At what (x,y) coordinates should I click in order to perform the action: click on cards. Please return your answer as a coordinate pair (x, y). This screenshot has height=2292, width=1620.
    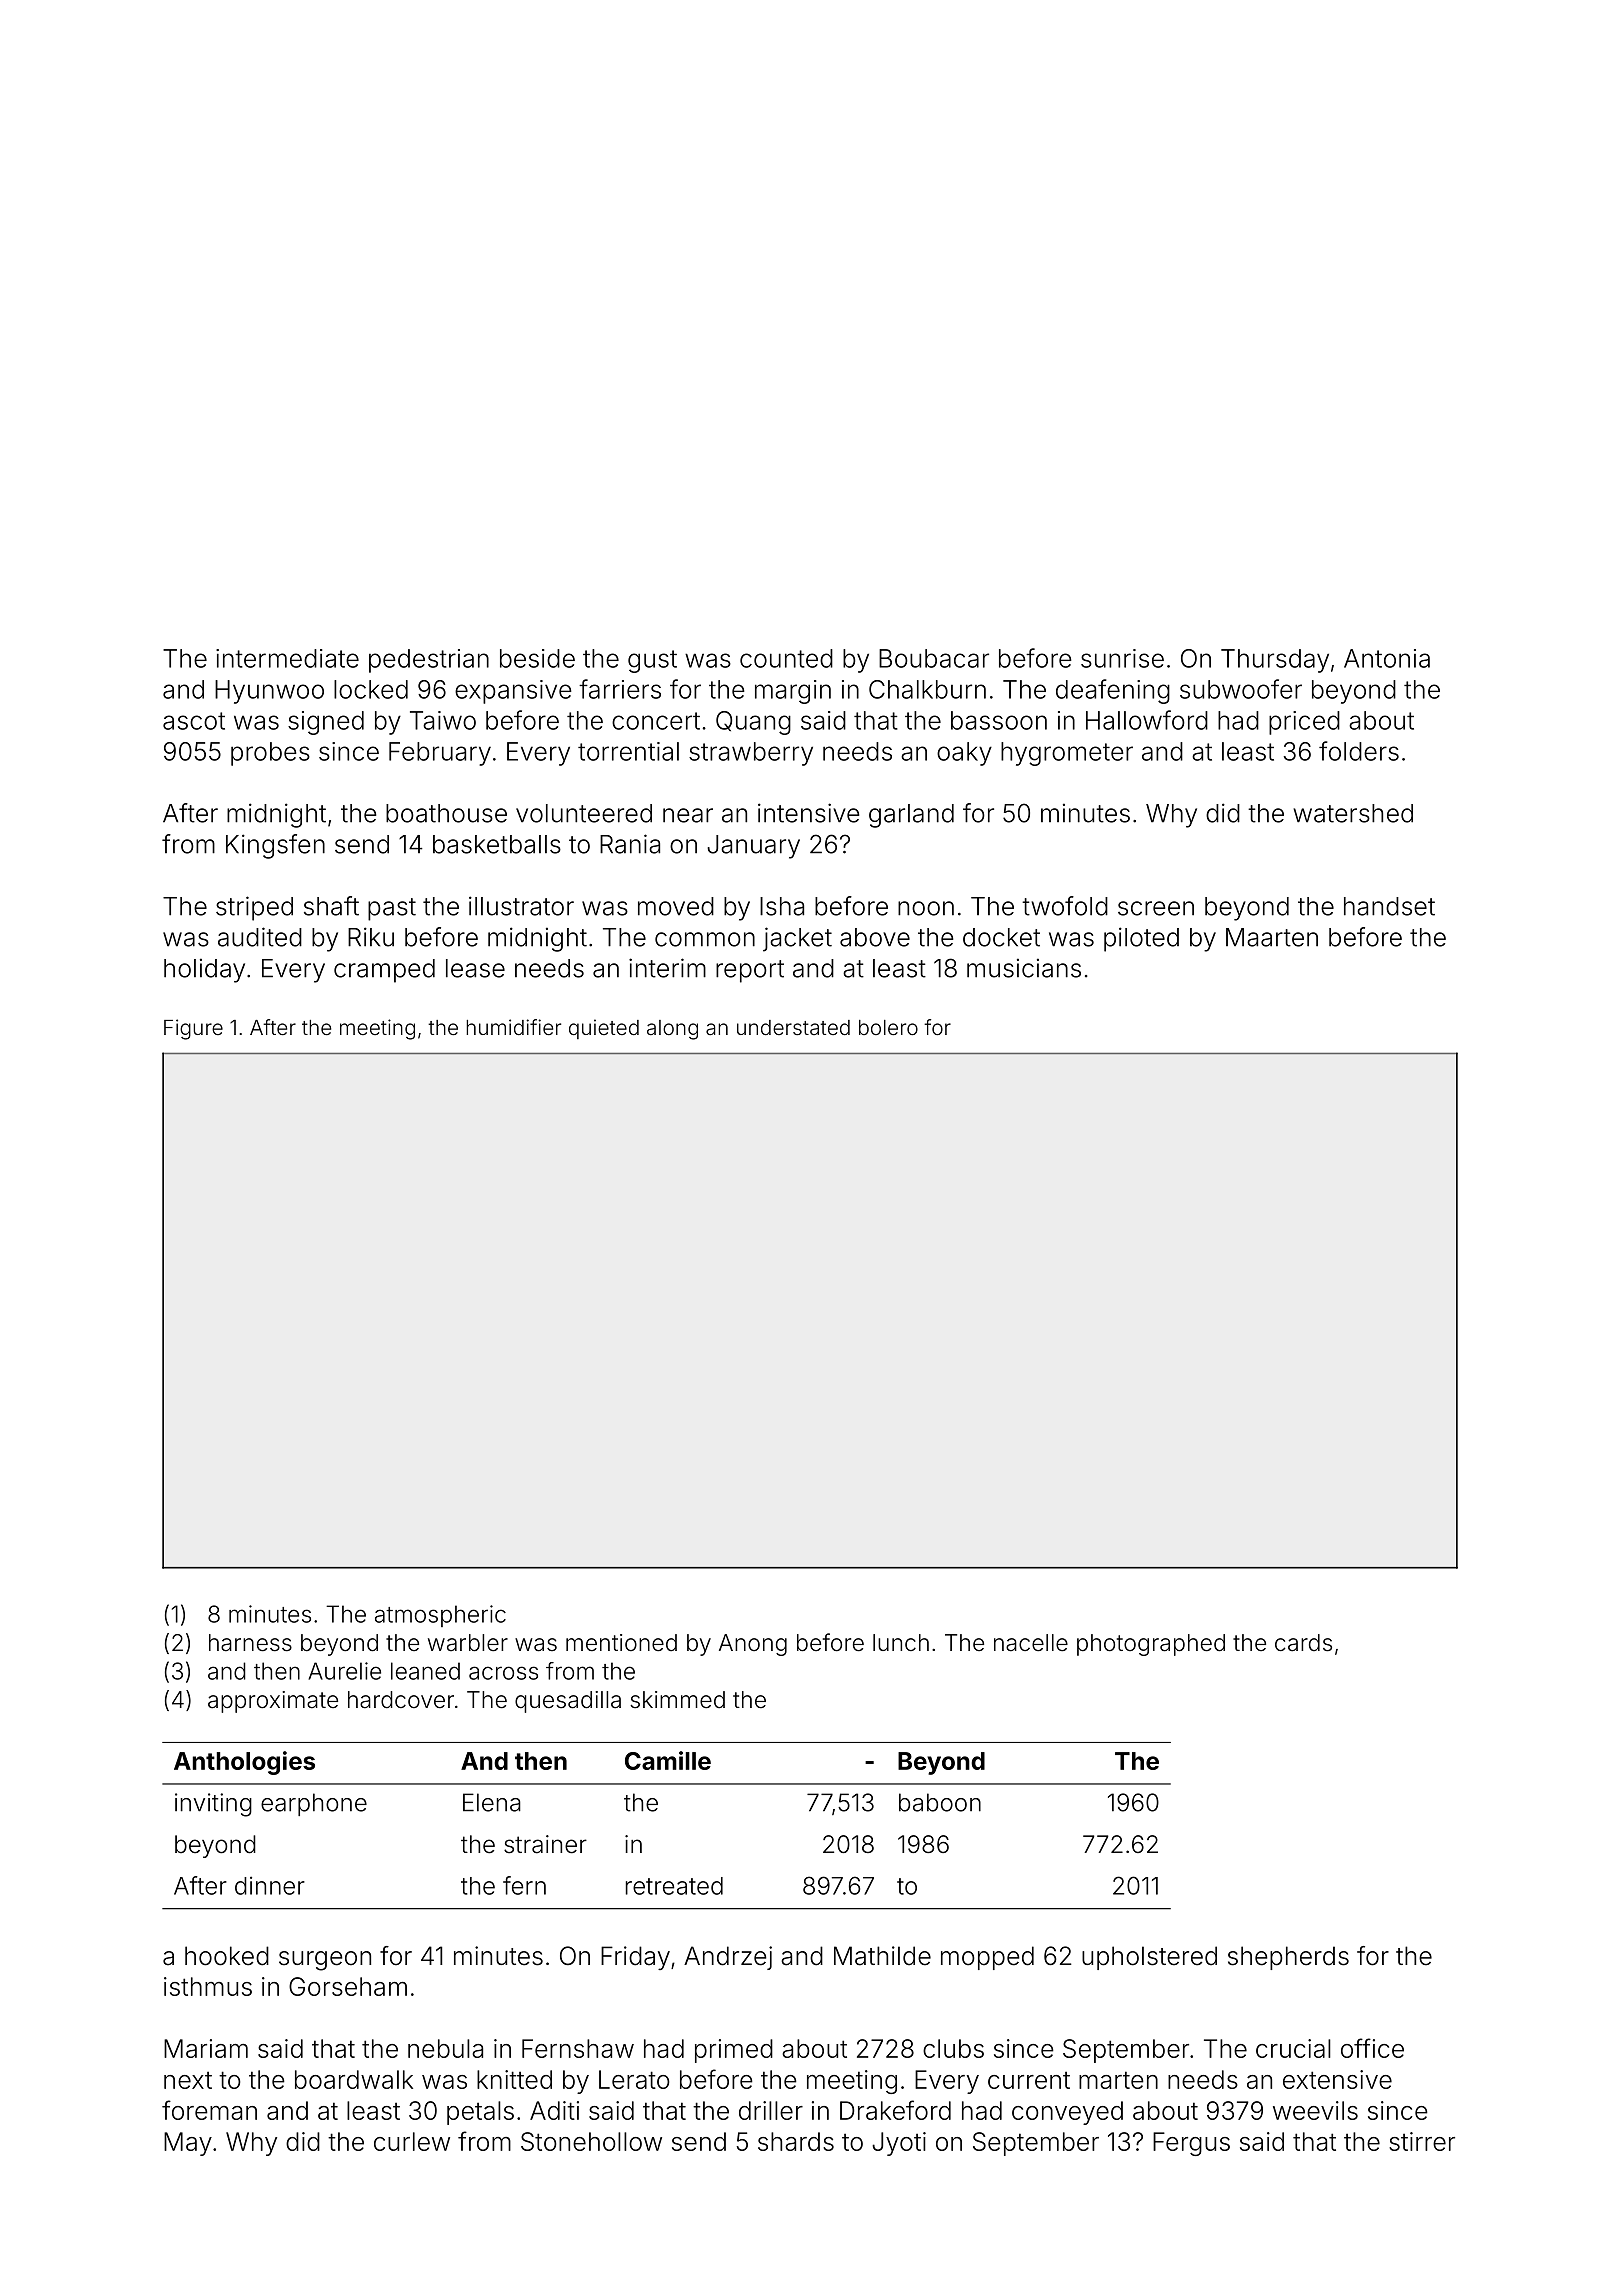
    Looking at the image, I should click on (1303, 1643).
